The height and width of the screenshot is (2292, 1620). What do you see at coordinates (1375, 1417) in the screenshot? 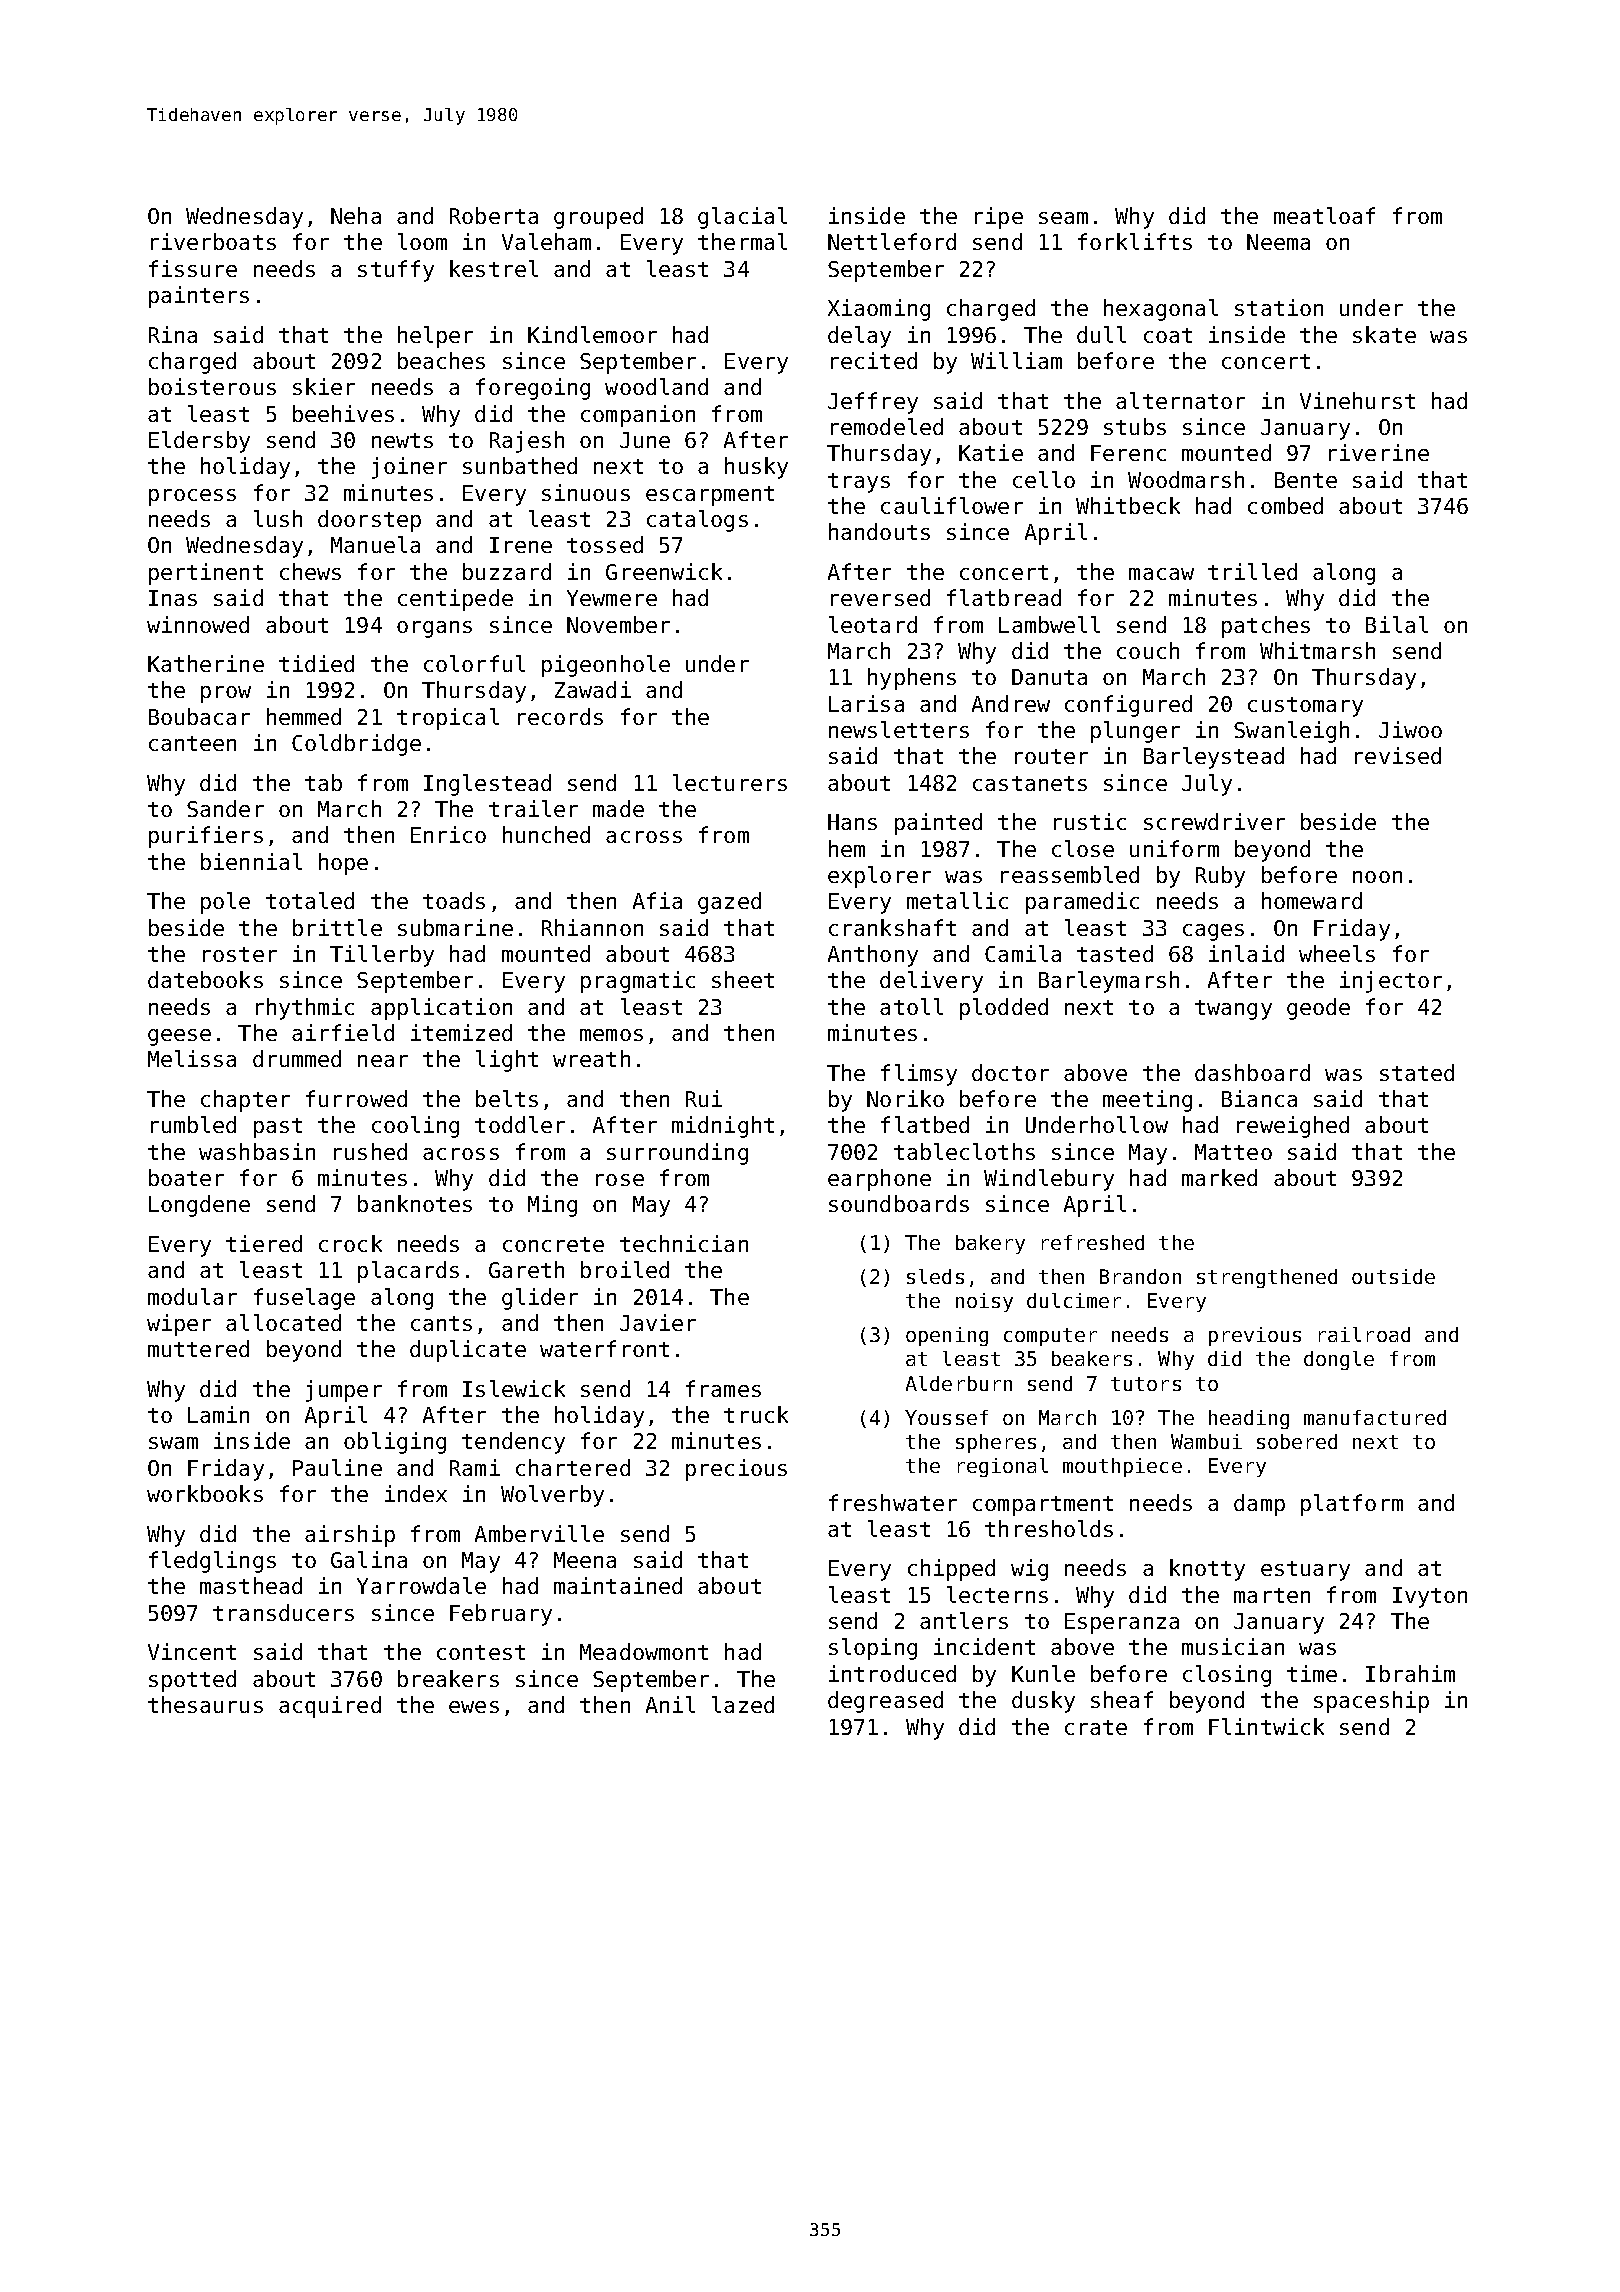
I see `manufactured` at bounding box center [1375, 1417].
